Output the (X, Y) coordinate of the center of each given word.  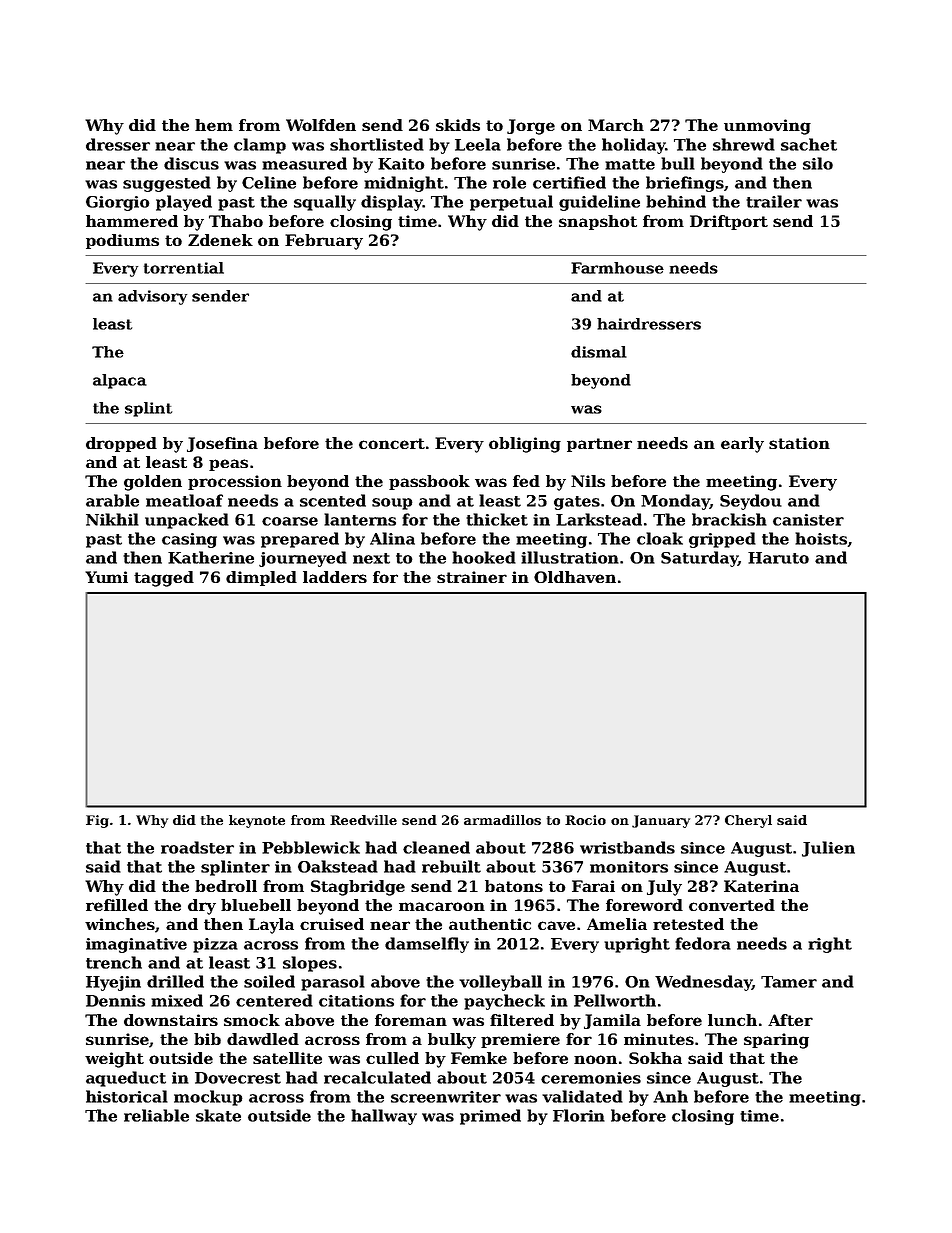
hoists (821, 538)
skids (458, 125)
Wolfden (321, 125)
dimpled (261, 578)
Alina (392, 538)
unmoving (767, 127)
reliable (156, 1115)
